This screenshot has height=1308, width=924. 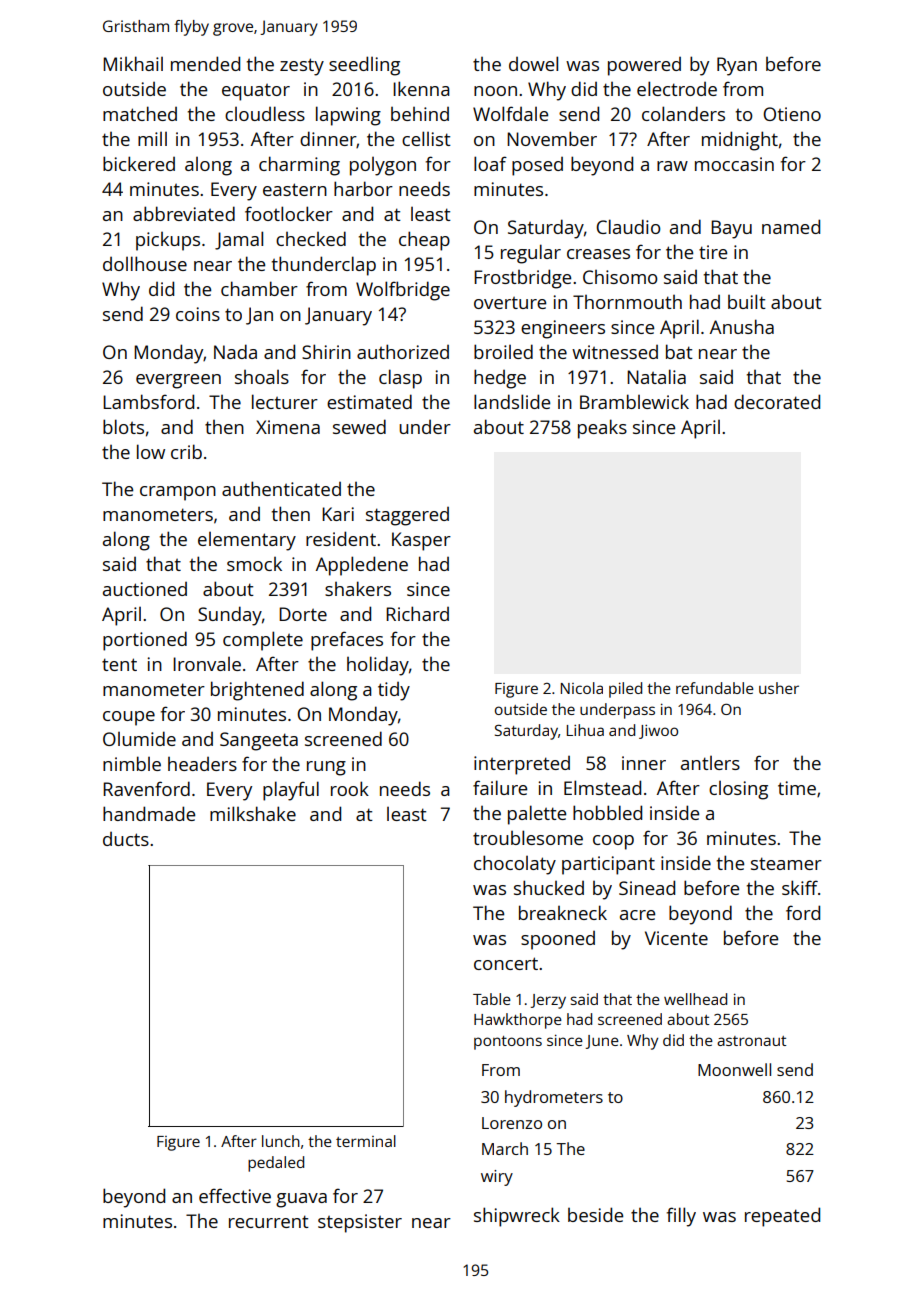 What do you see at coordinates (281, 1141) in the screenshot?
I see `lunch` at bounding box center [281, 1141].
